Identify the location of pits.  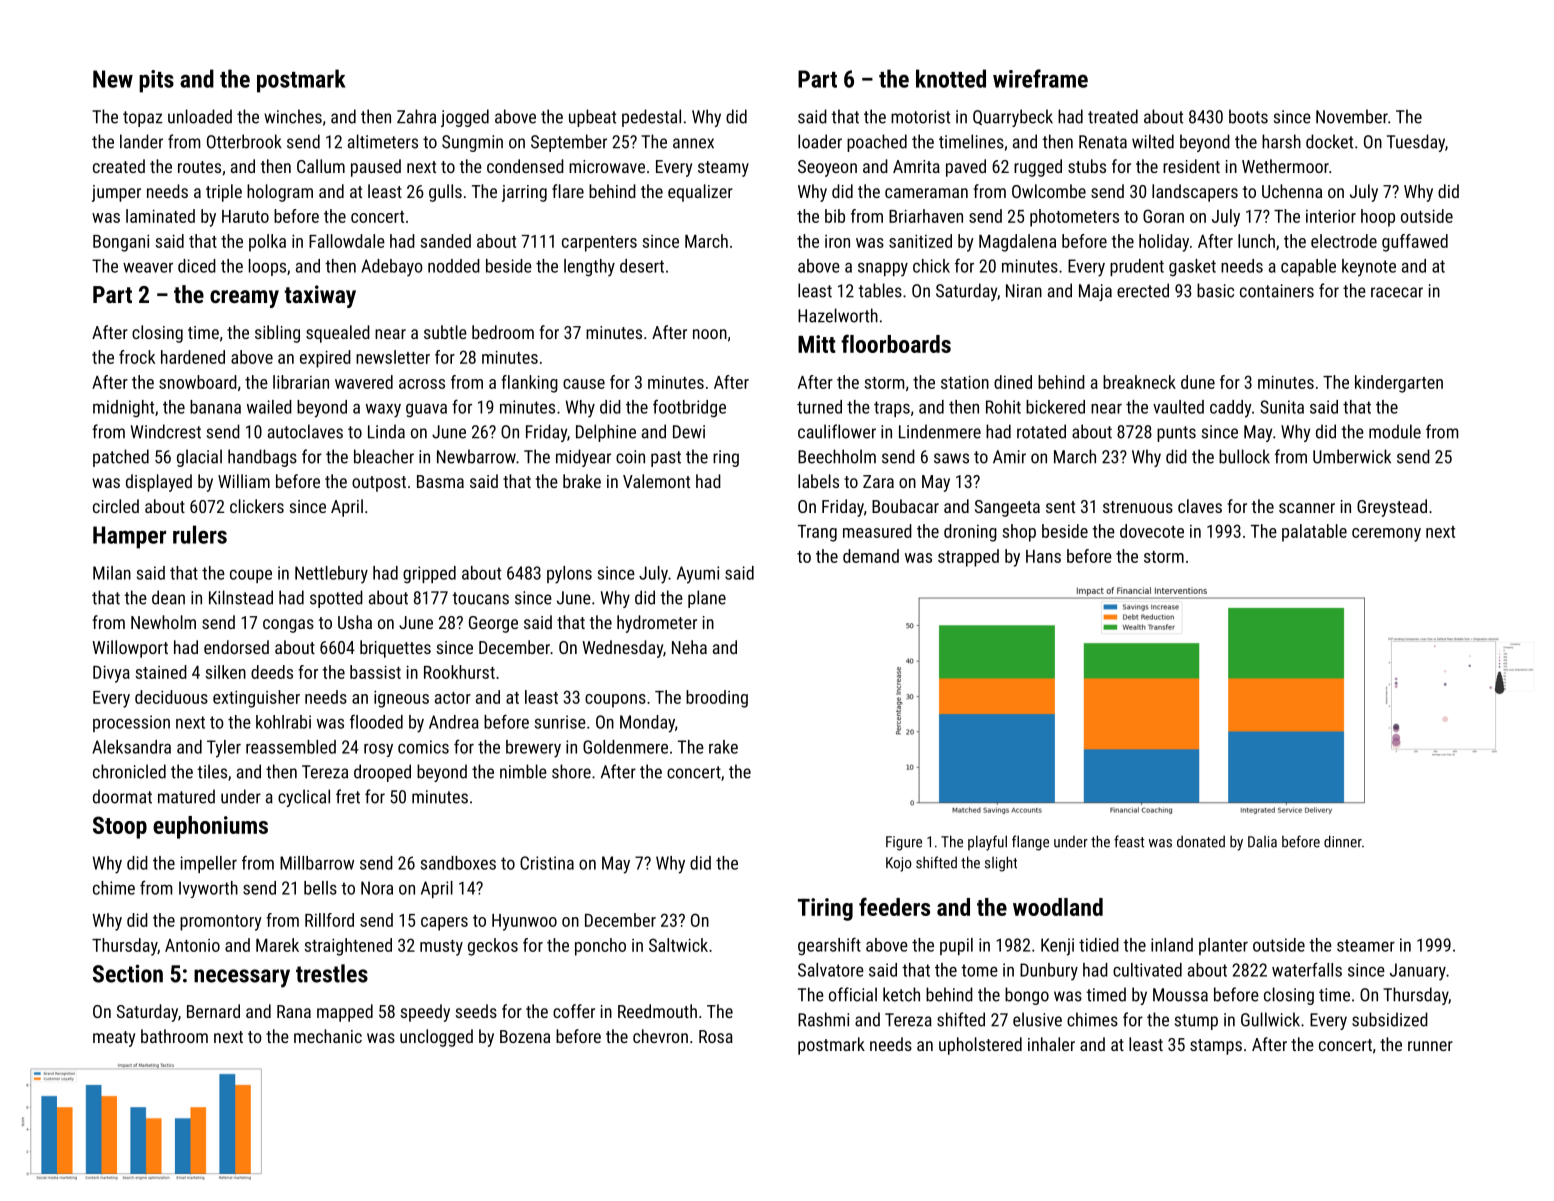
(156, 81).
